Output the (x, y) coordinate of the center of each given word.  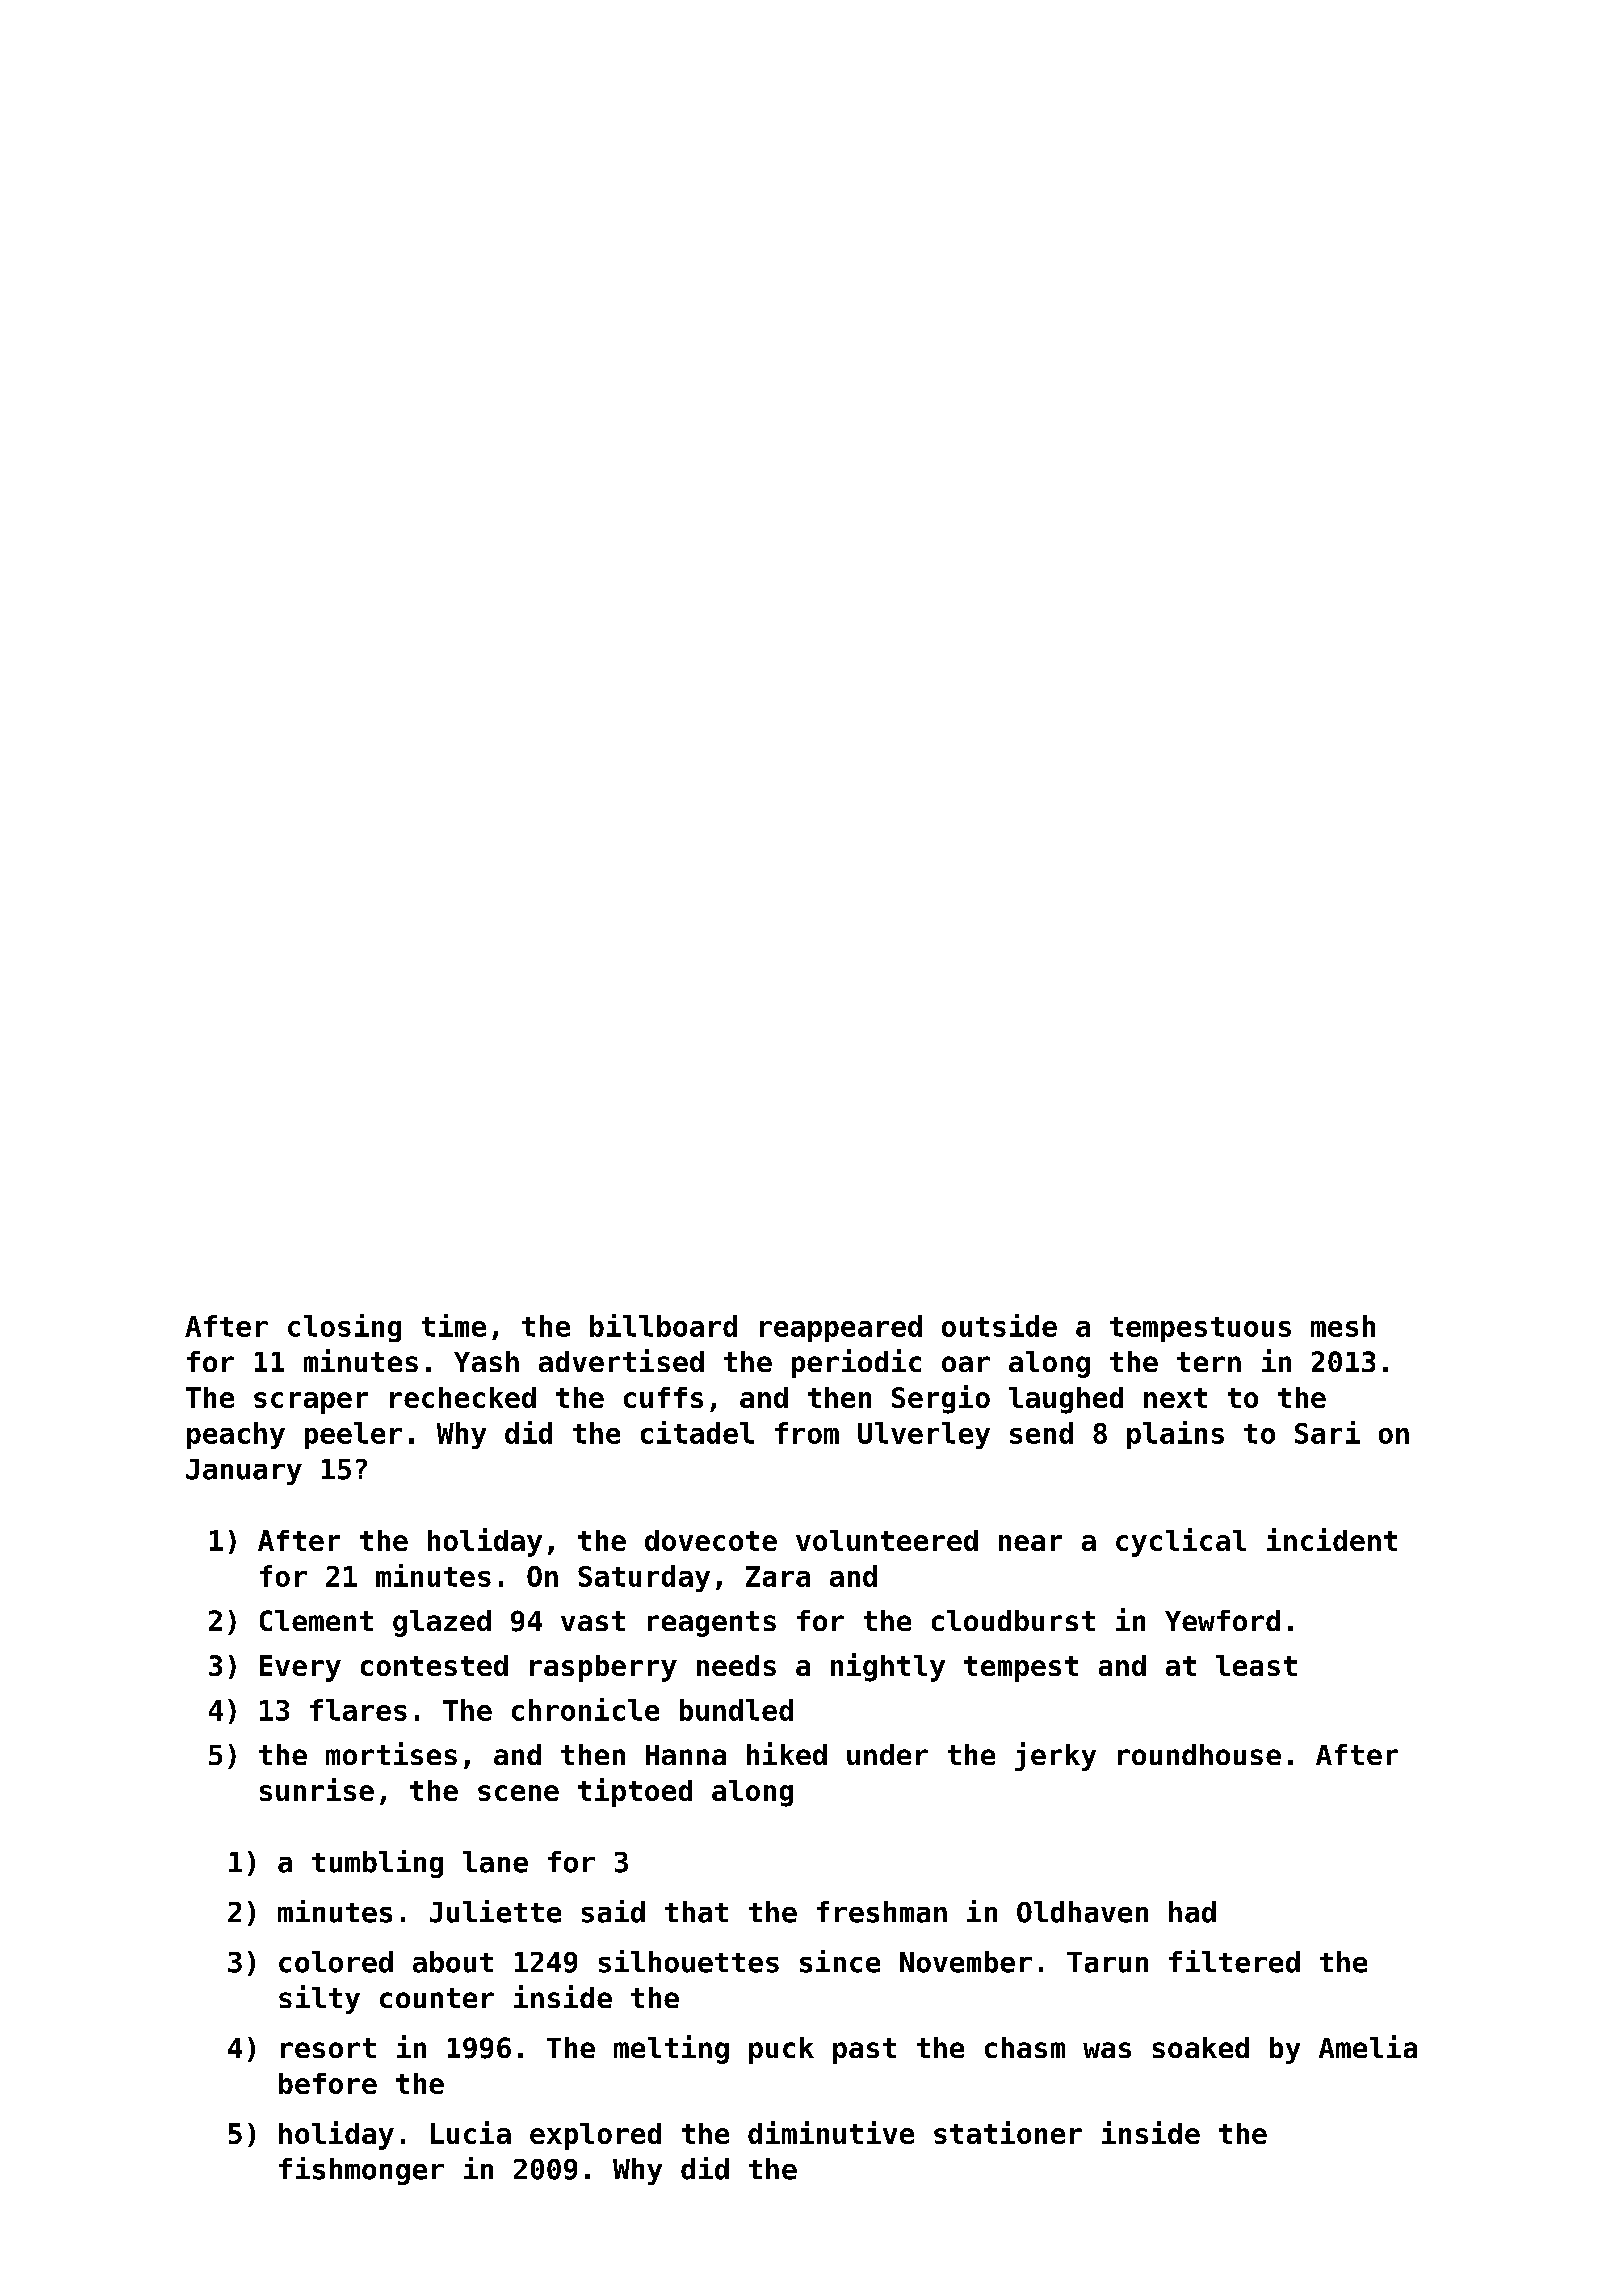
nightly (888, 1667)
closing (344, 1328)
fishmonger (361, 2171)
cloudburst (1013, 1620)
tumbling (377, 1864)
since (840, 1961)
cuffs (663, 1397)
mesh (1343, 1326)
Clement (316, 1620)
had (1192, 1912)
